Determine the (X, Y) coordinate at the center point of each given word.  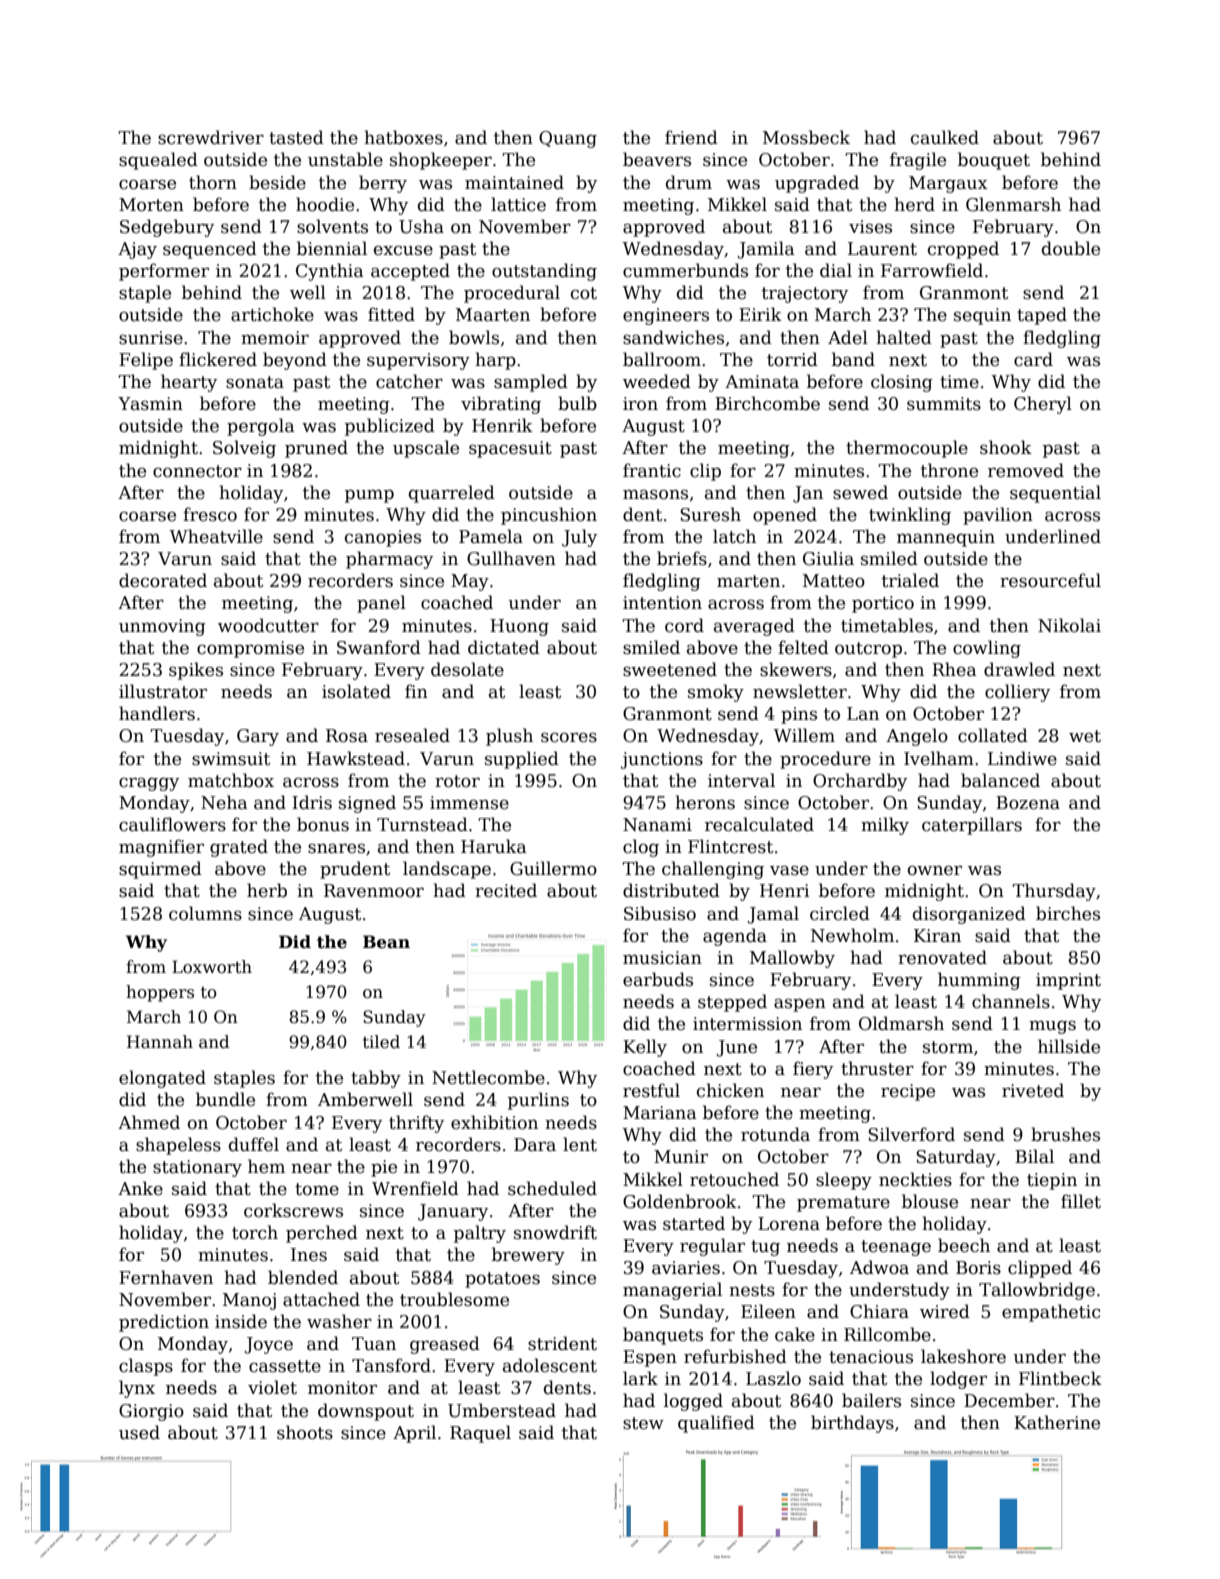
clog (641, 848)
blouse (930, 1201)
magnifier (161, 848)
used (139, 1432)
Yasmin (150, 404)
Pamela (491, 536)
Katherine (1057, 1422)
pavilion (998, 516)
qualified (716, 1424)
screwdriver (211, 137)
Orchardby (860, 782)
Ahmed (149, 1122)
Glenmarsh (1013, 204)
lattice (518, 204)
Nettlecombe (488, 1077)
